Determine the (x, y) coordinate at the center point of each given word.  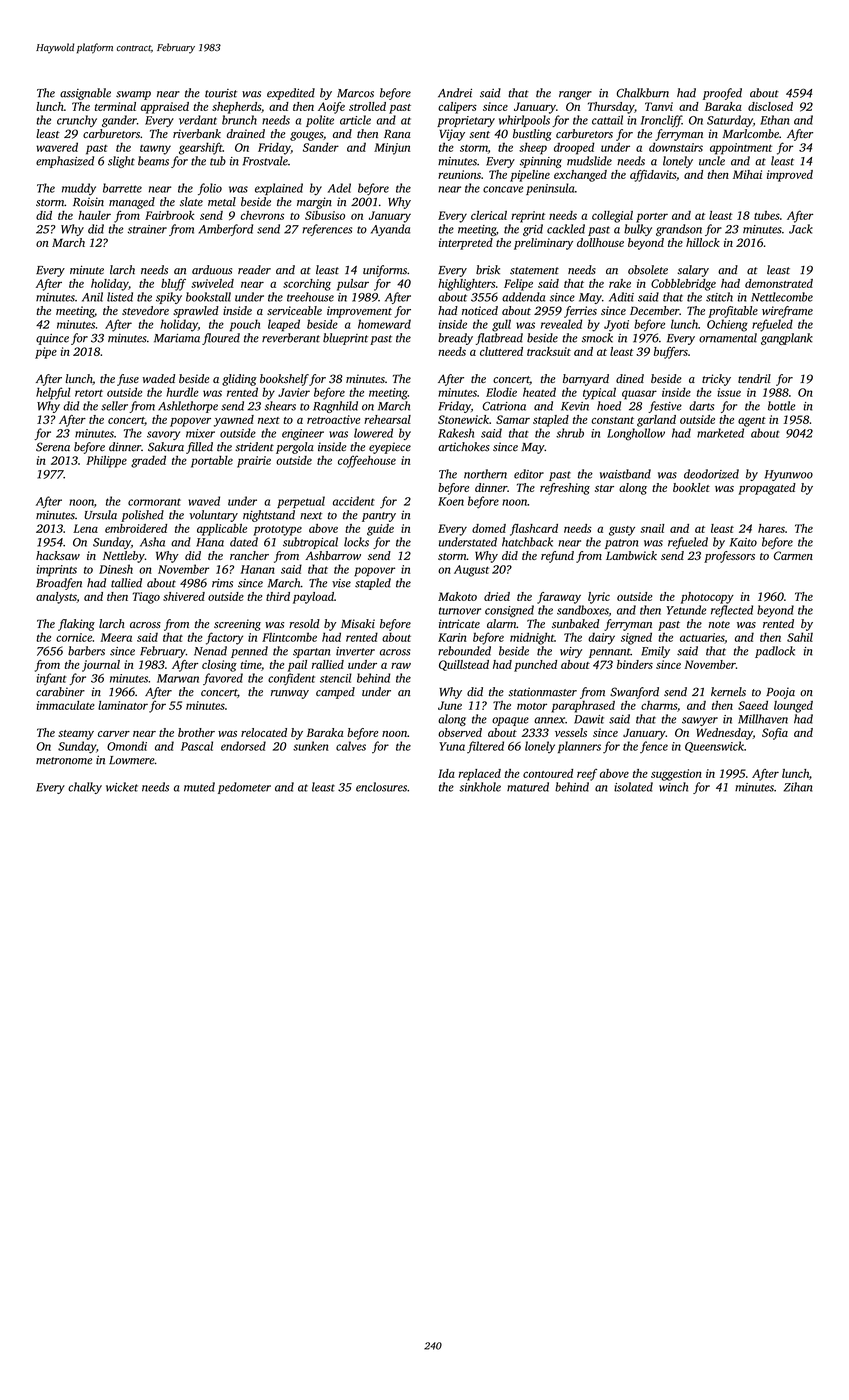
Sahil (800, 637)
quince (52, 339)
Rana (397, 134)
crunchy (77, 121)
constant (612, 420)
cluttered (501, 351)
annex (549, 720)
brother (196, 732)
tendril (754, 378)
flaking (76, 625)
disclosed (770, 106)
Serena (53, 447)
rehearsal (387, 419)
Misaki (358, 623)
